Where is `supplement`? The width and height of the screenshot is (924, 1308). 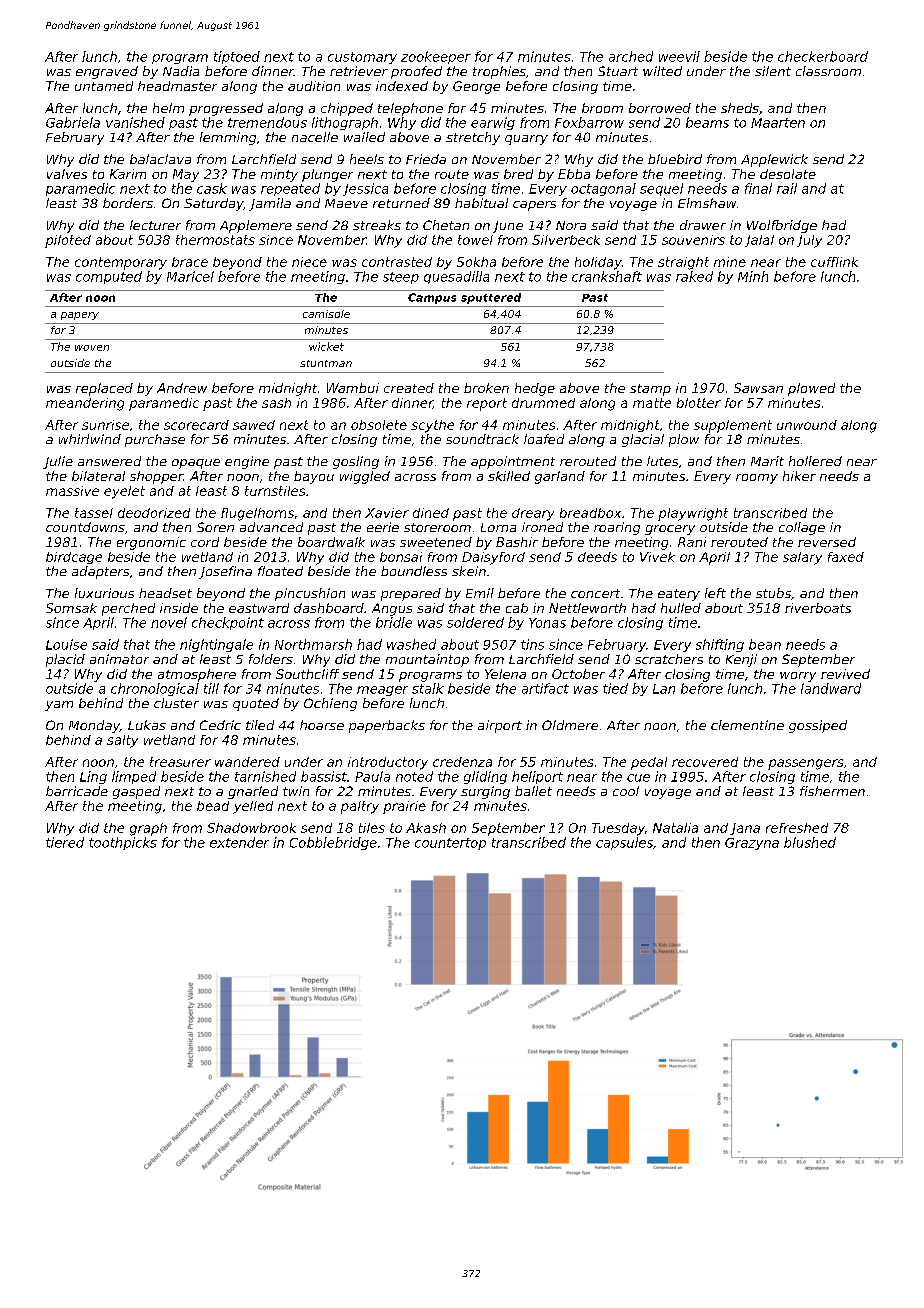 supplement is located at coordinates (733, 426).
